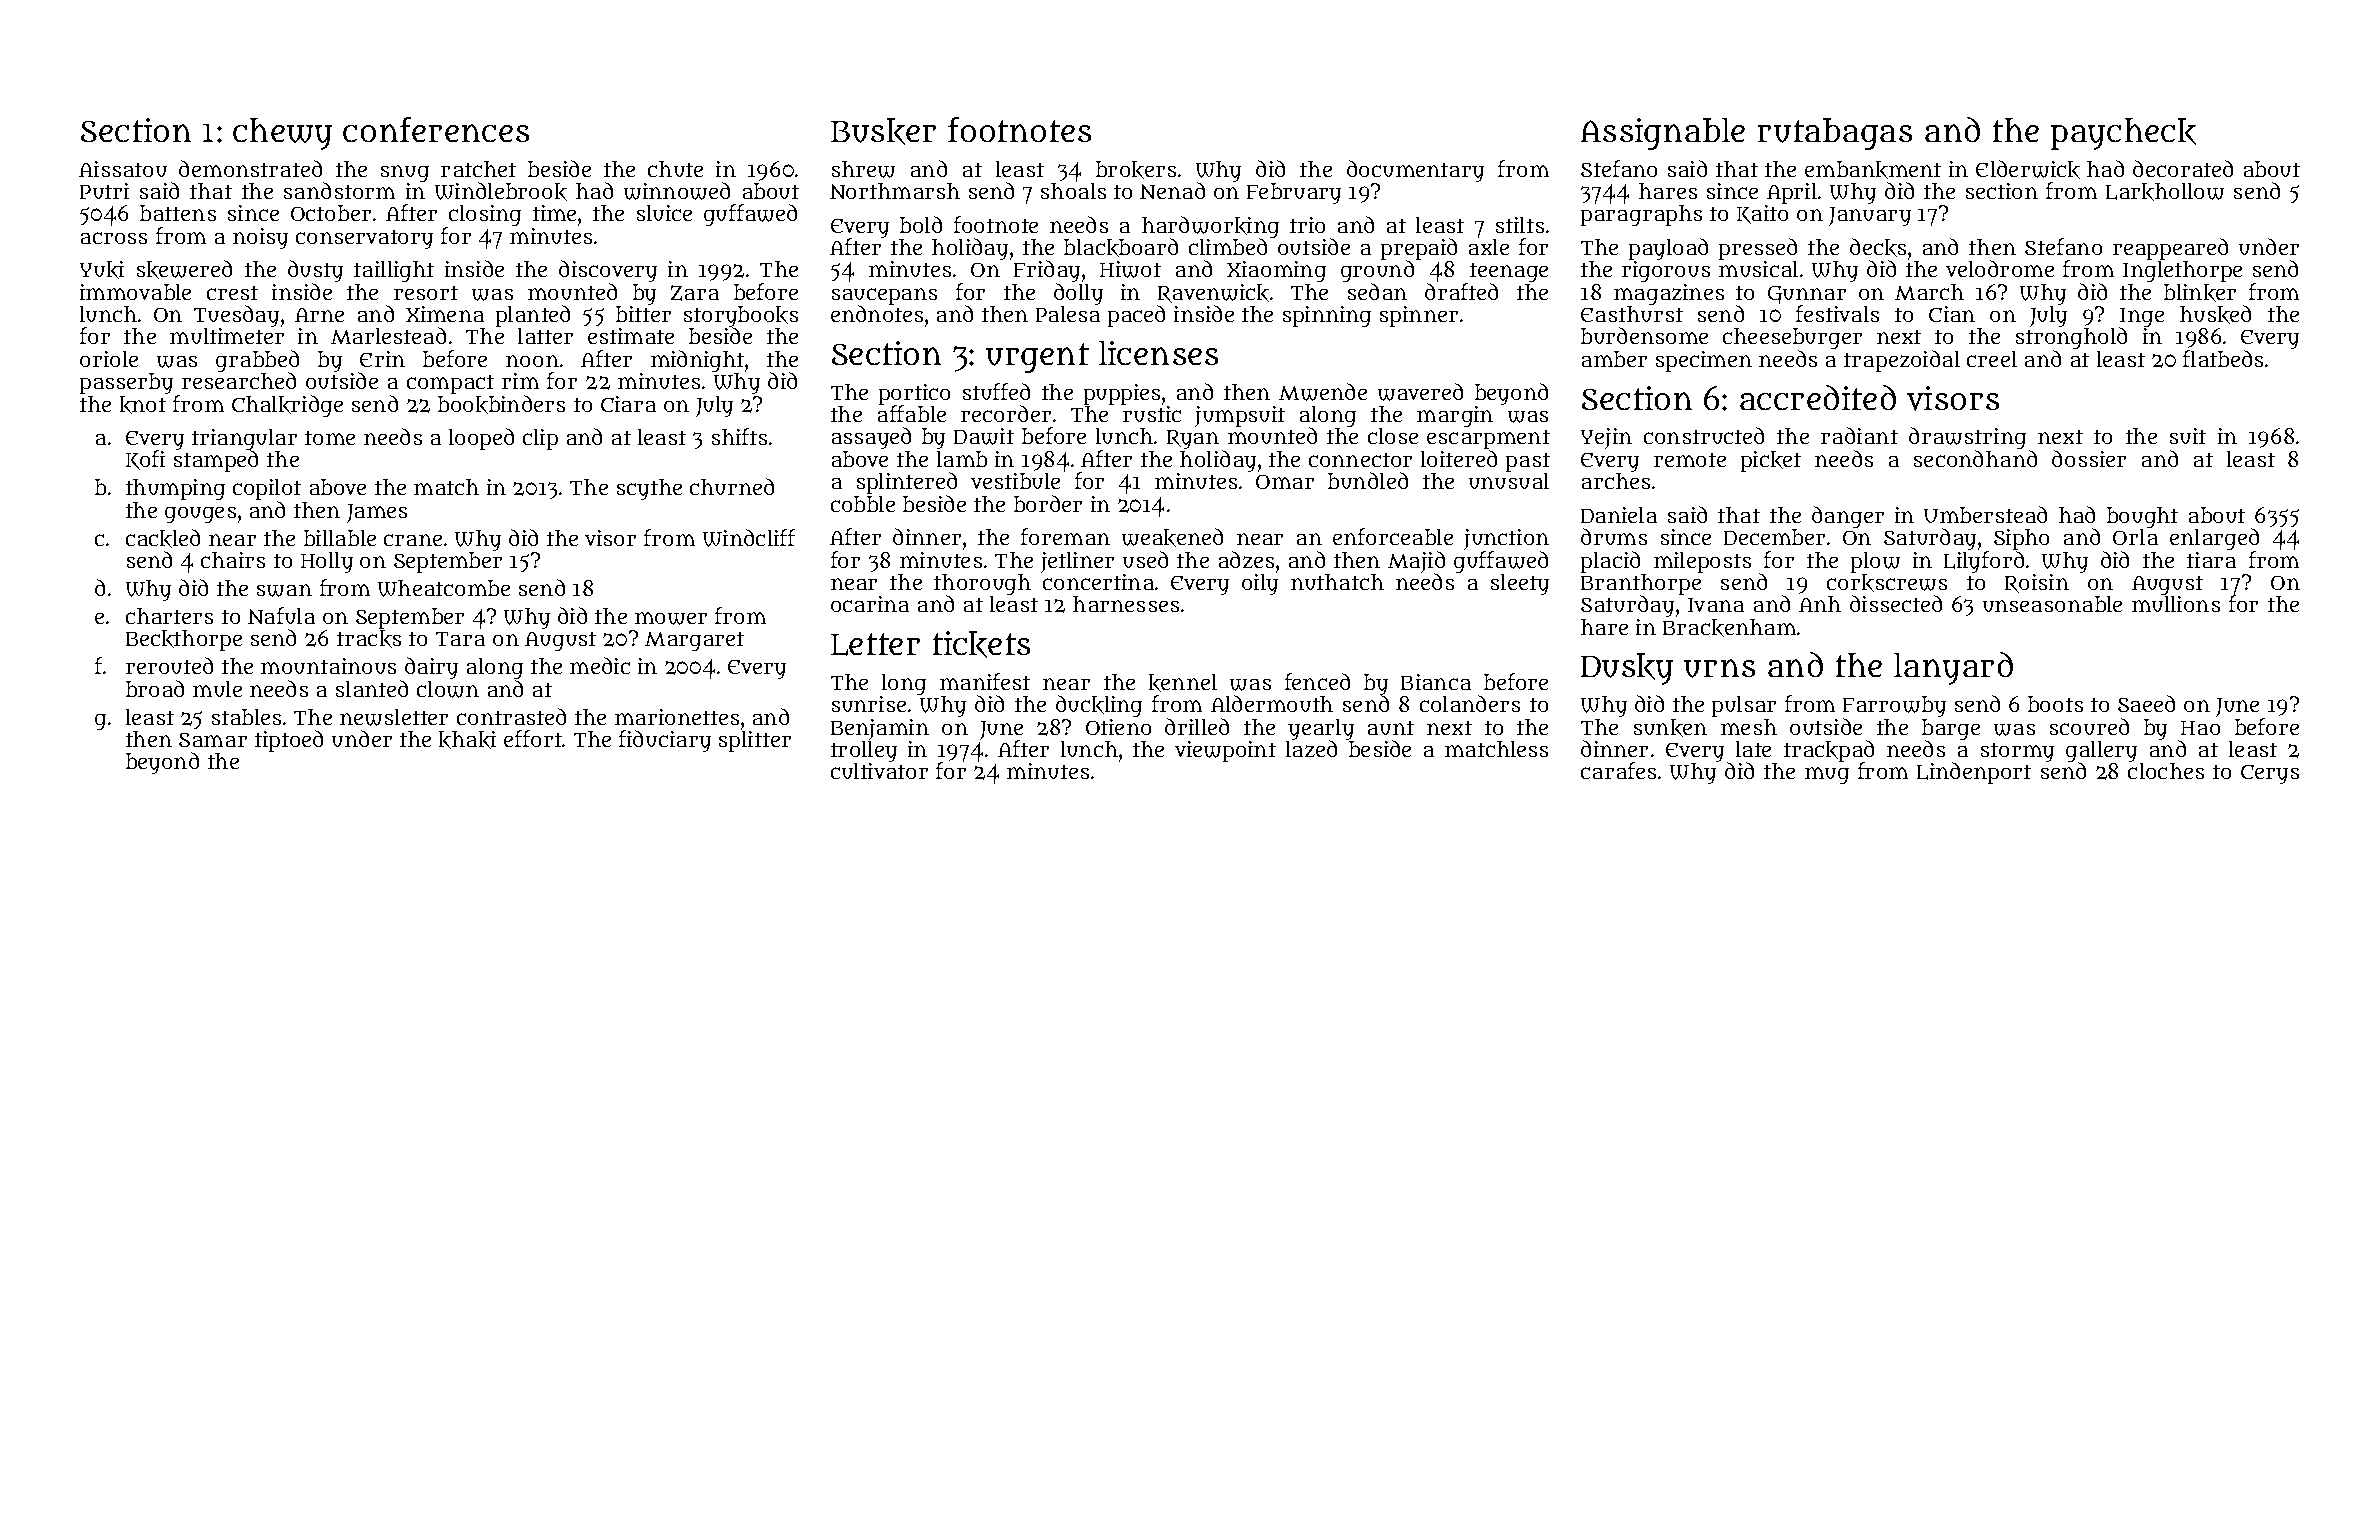 Image resolution: width=2380 pixels, height=1540 pixels. I want to click on amber, so click(1614, 359).
